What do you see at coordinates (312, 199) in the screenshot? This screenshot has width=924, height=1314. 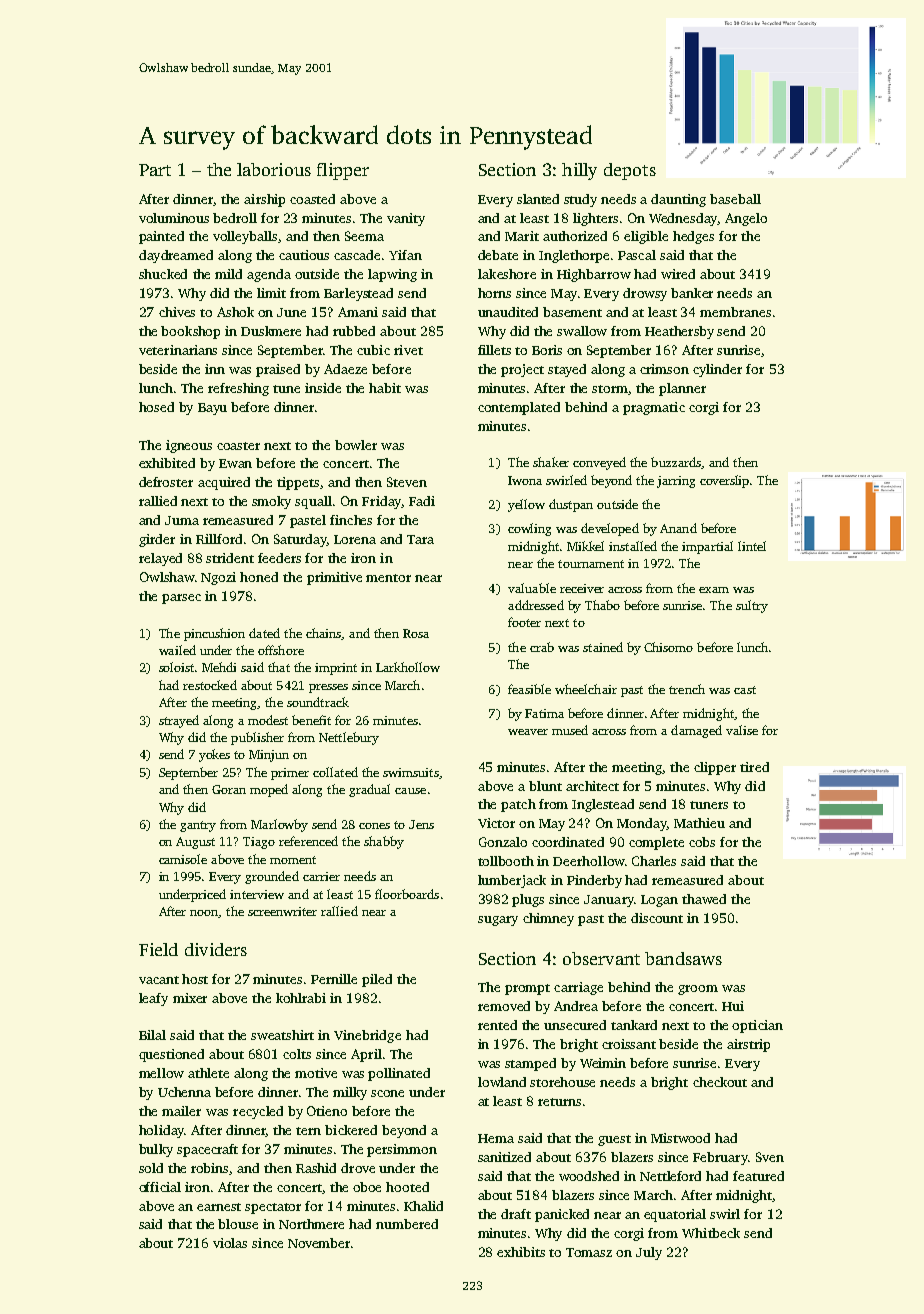 I see `coasted` at bounding box center [312, 199].
